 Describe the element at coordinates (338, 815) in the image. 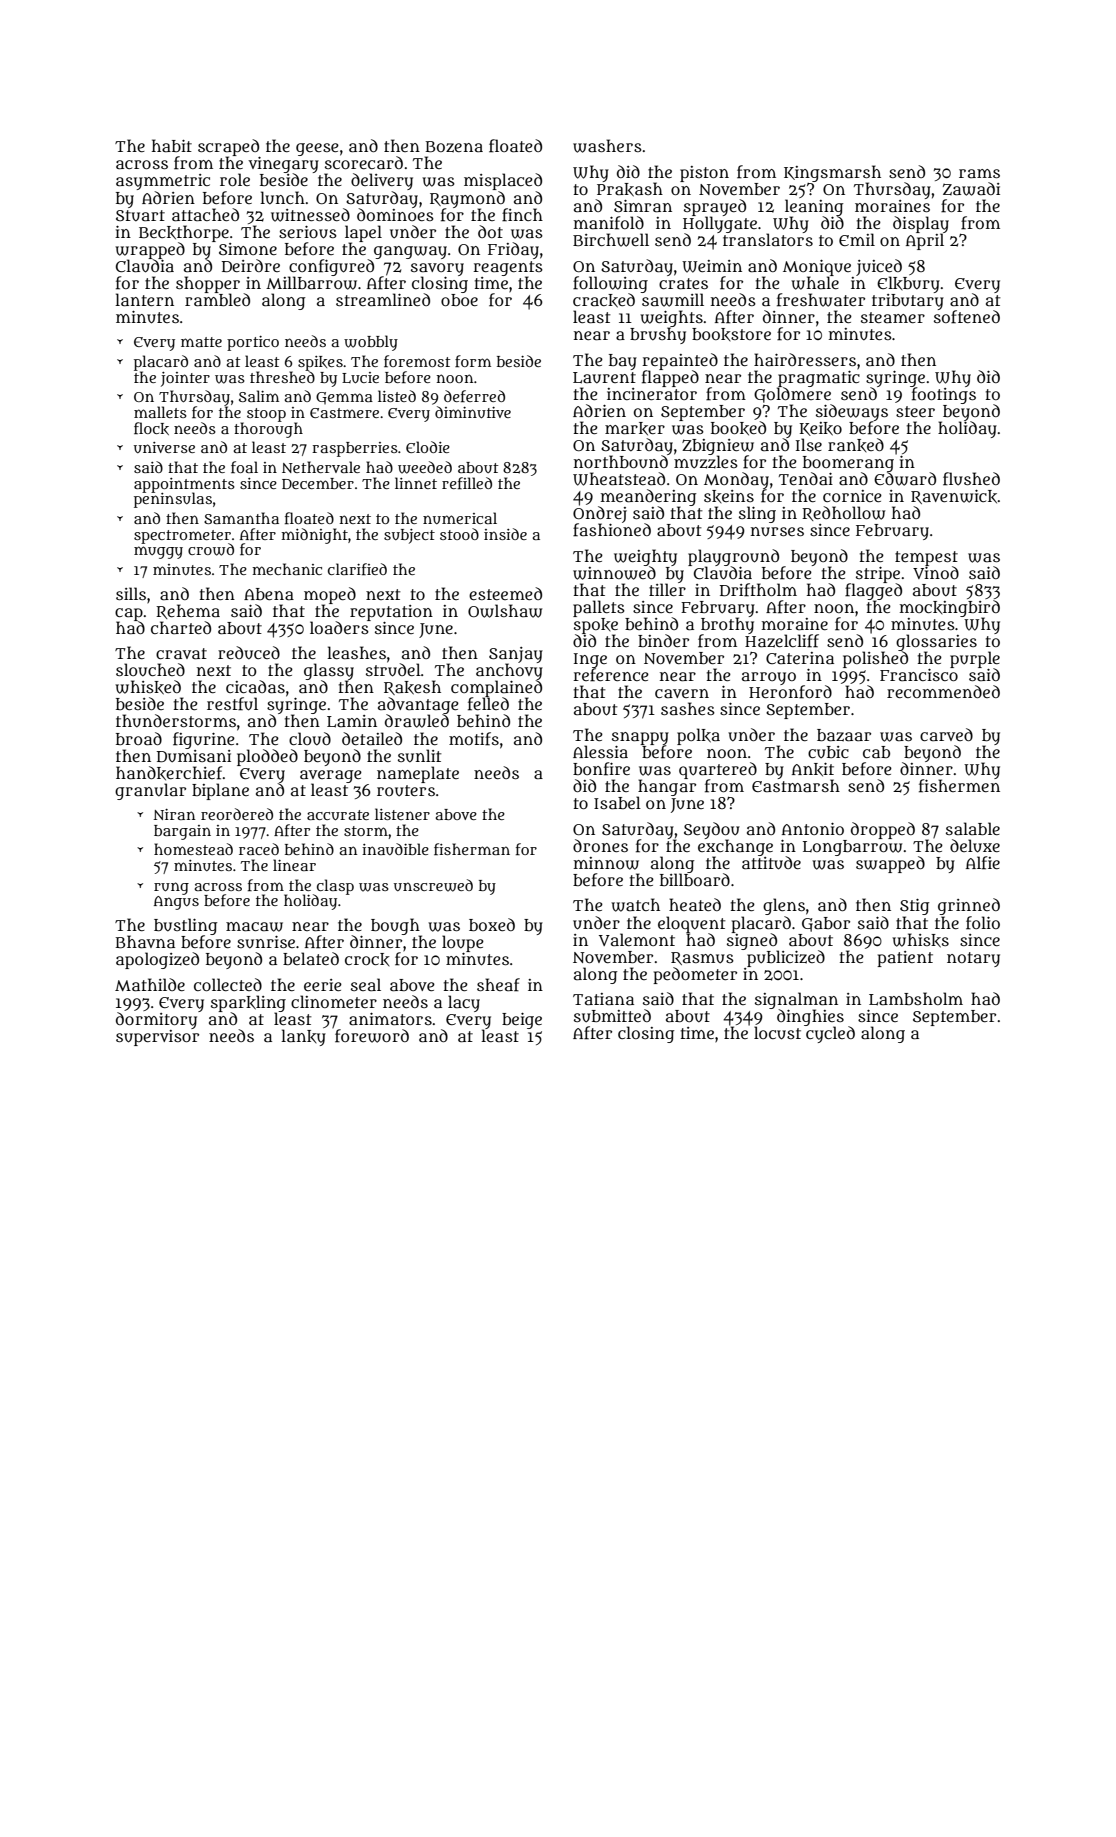

I see `accurate` at that location.
